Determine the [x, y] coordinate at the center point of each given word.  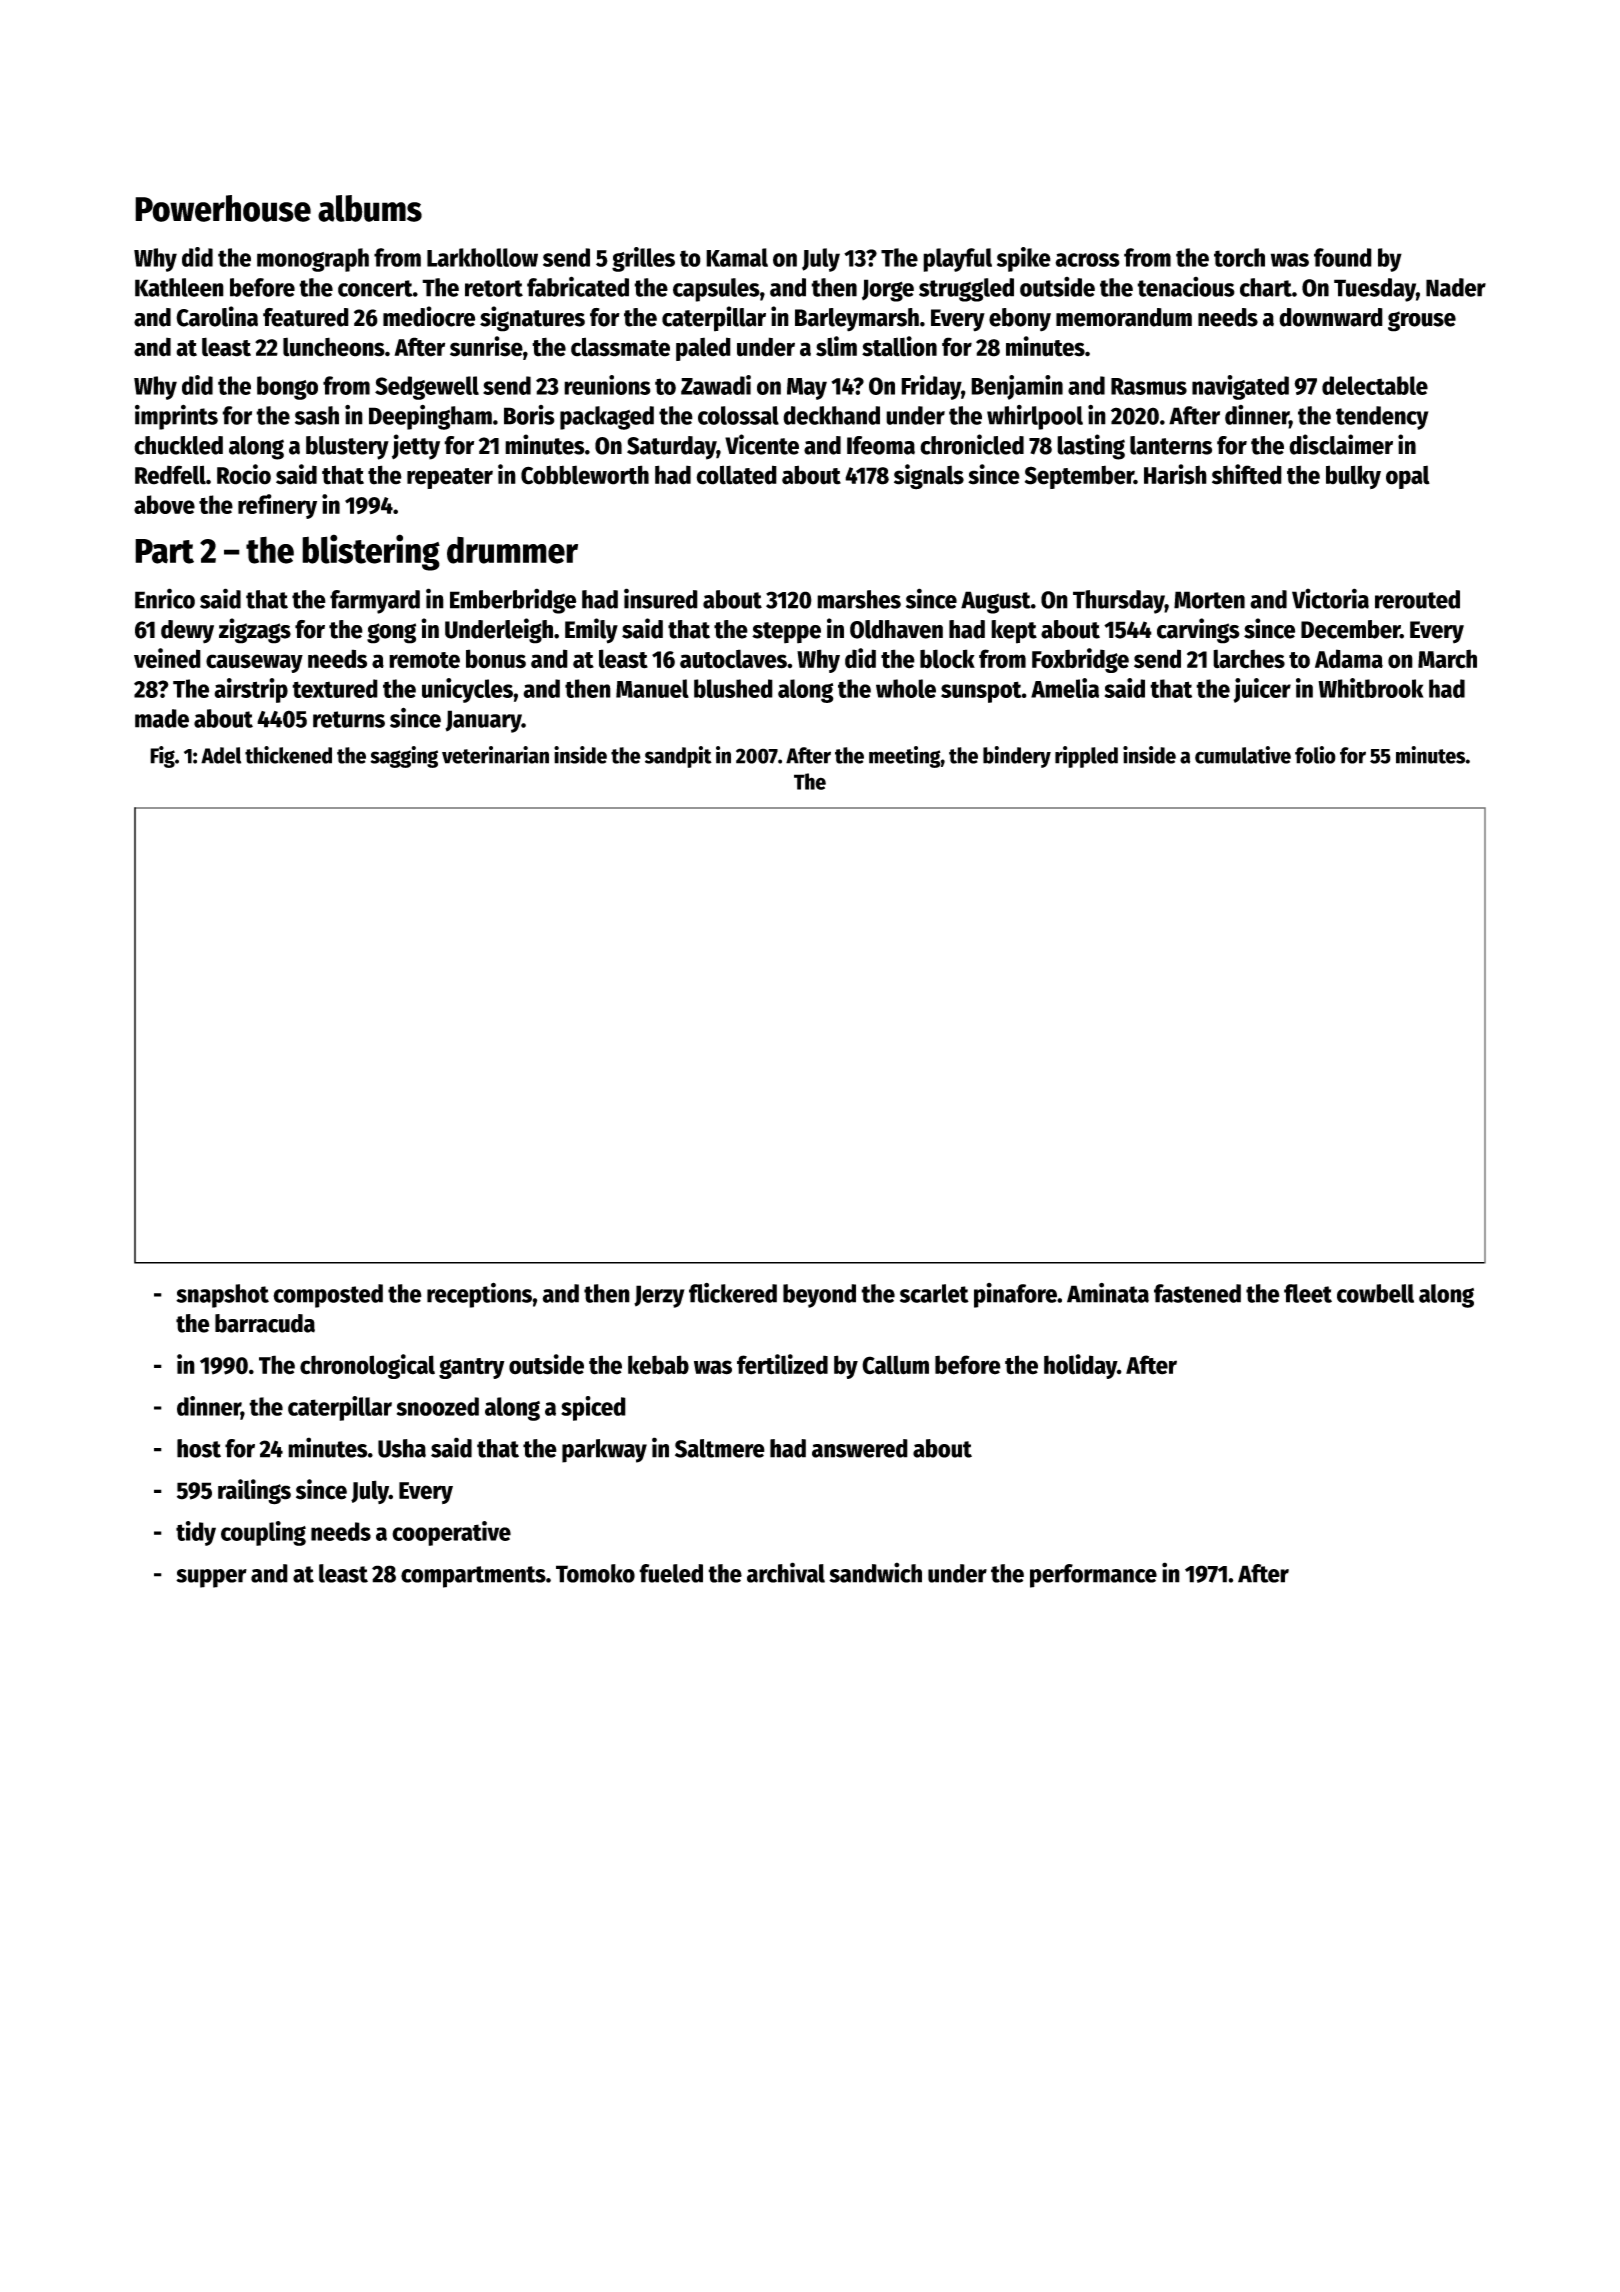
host [199, 1448]
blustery [347, 448]
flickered [733, 1293]
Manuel [652, 688]
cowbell [1375, 1293]
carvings [1198, 631]
